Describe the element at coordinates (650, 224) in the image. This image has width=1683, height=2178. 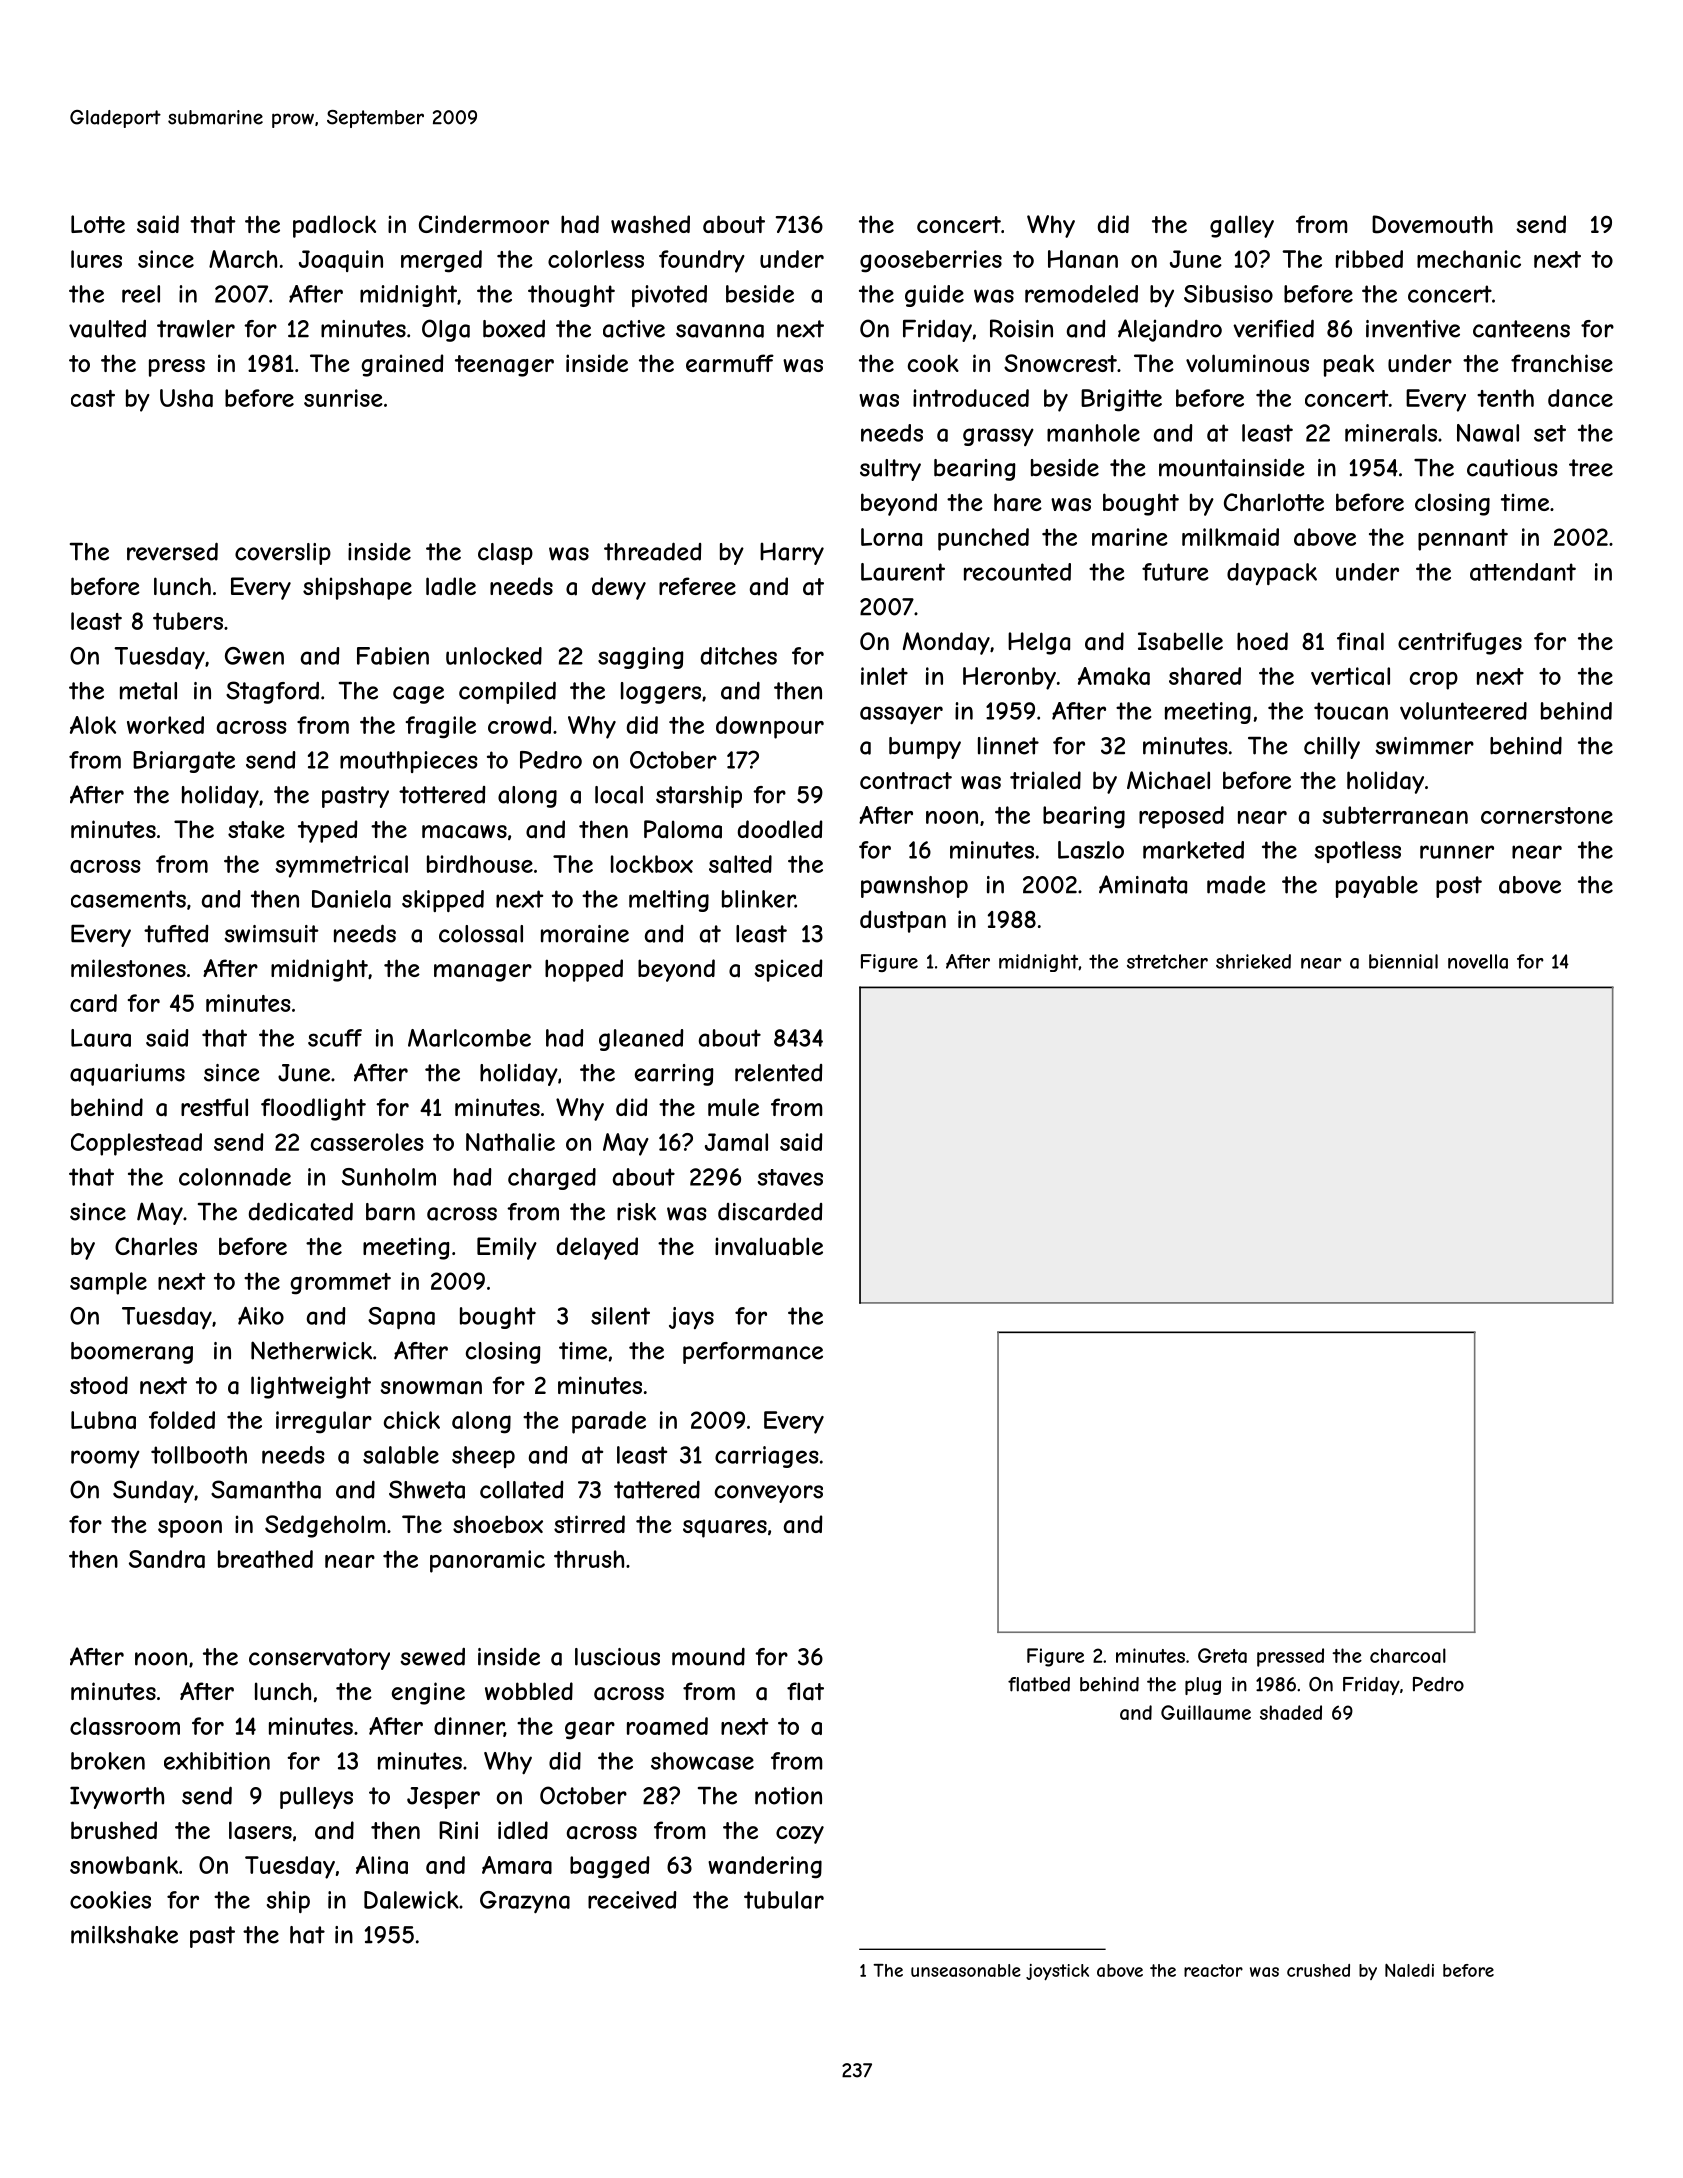
I see `washed` at that location.
